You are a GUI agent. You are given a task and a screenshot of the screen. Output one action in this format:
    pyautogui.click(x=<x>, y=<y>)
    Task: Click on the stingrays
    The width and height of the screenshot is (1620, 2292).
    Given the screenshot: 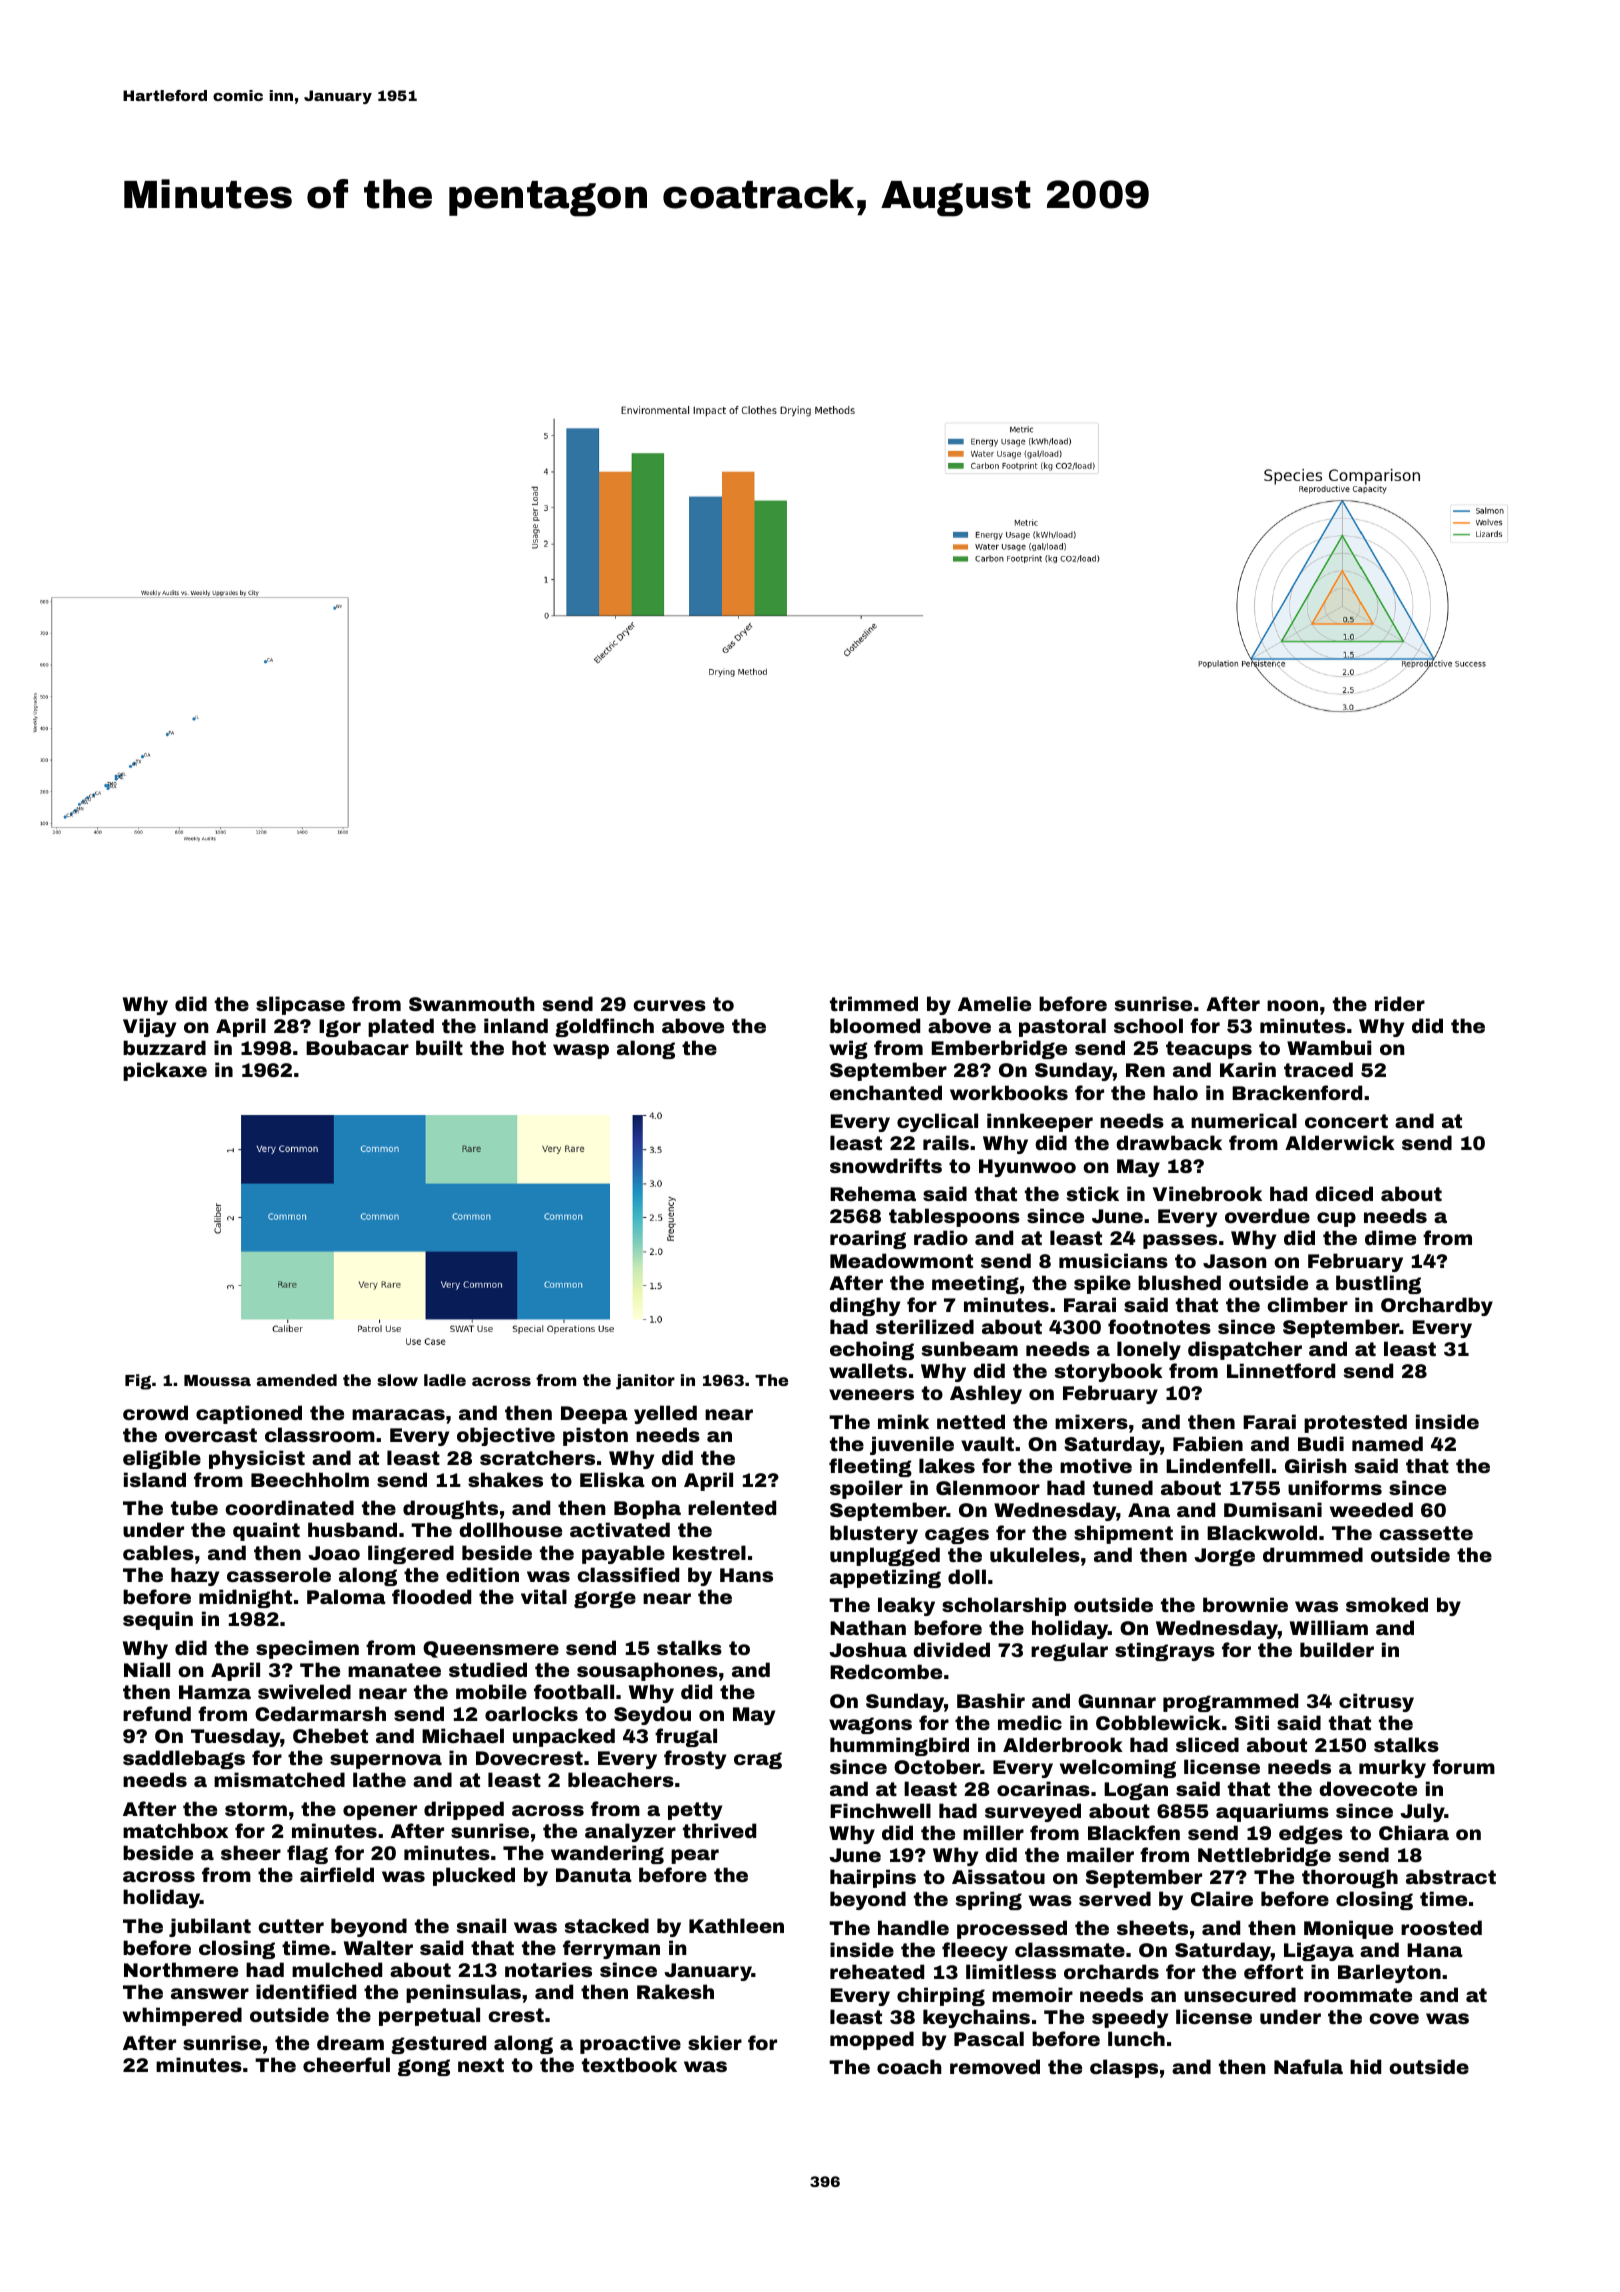 What is the action you would take?
    pyautogui.click(x=1165, y=1651)
